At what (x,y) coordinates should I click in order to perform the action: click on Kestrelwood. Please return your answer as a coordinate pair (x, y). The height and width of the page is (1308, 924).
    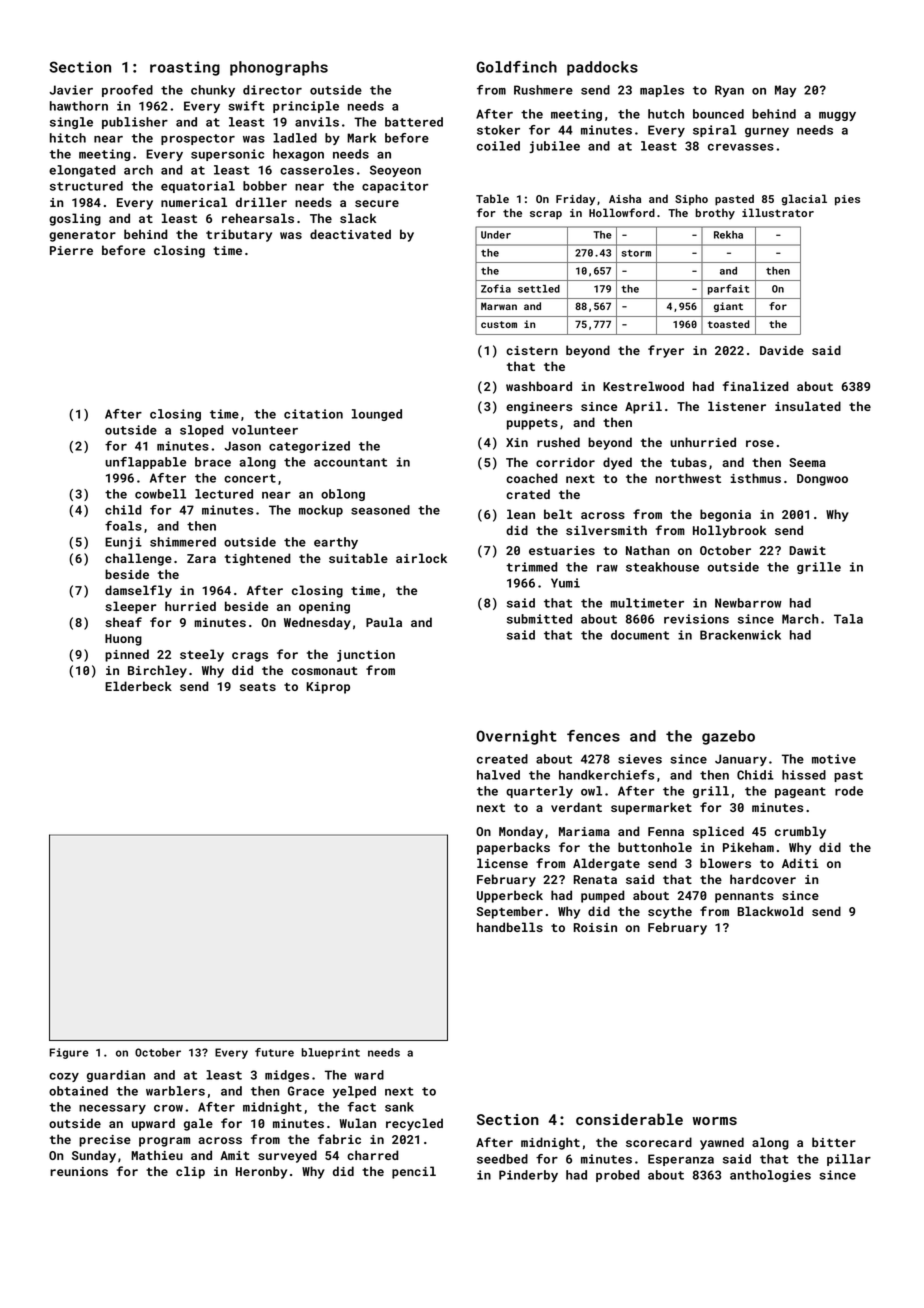
    Looking at the image, I should click on (643, 386).
